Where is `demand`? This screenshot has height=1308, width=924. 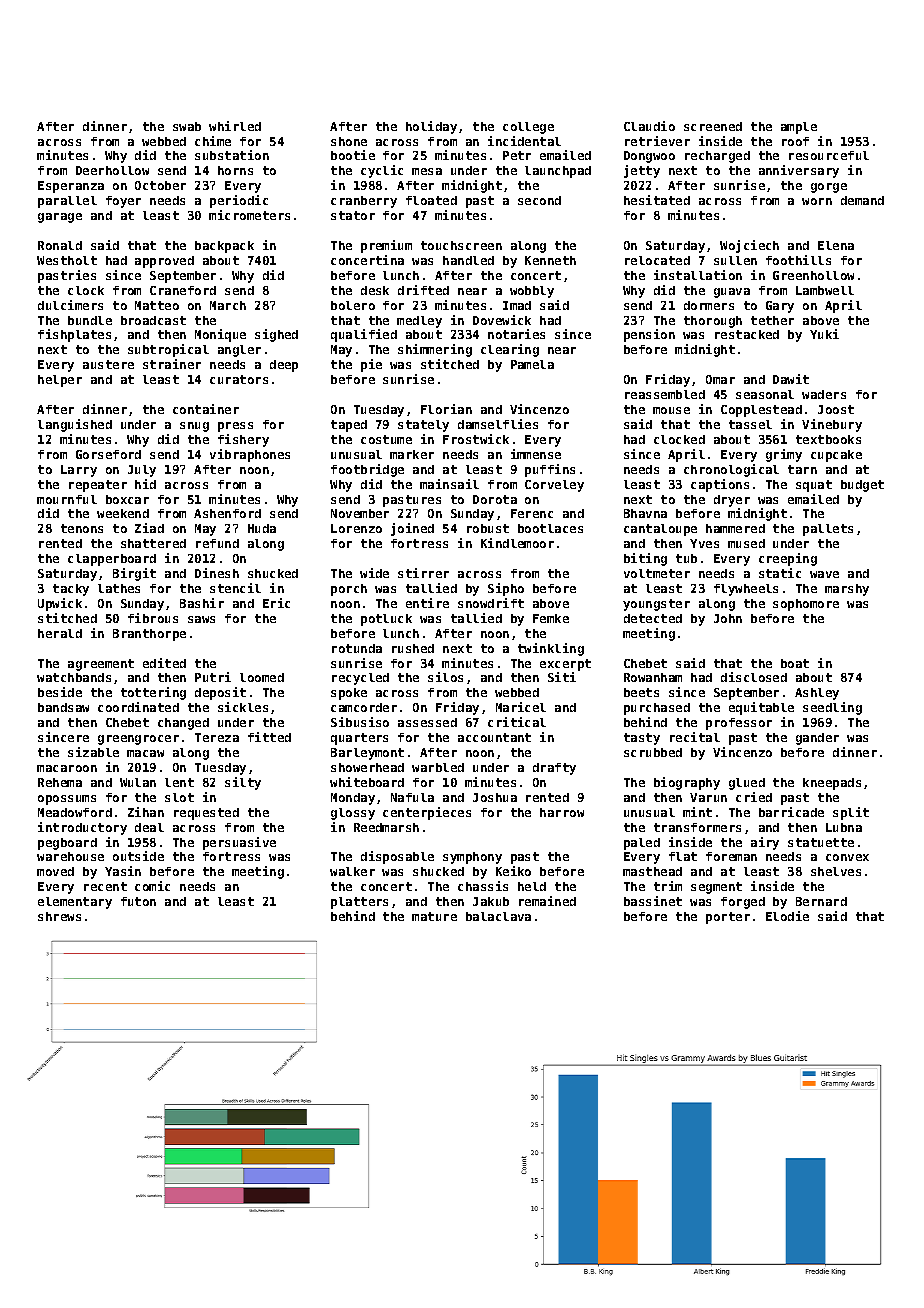
demand is located at coordinates (862, 200).
